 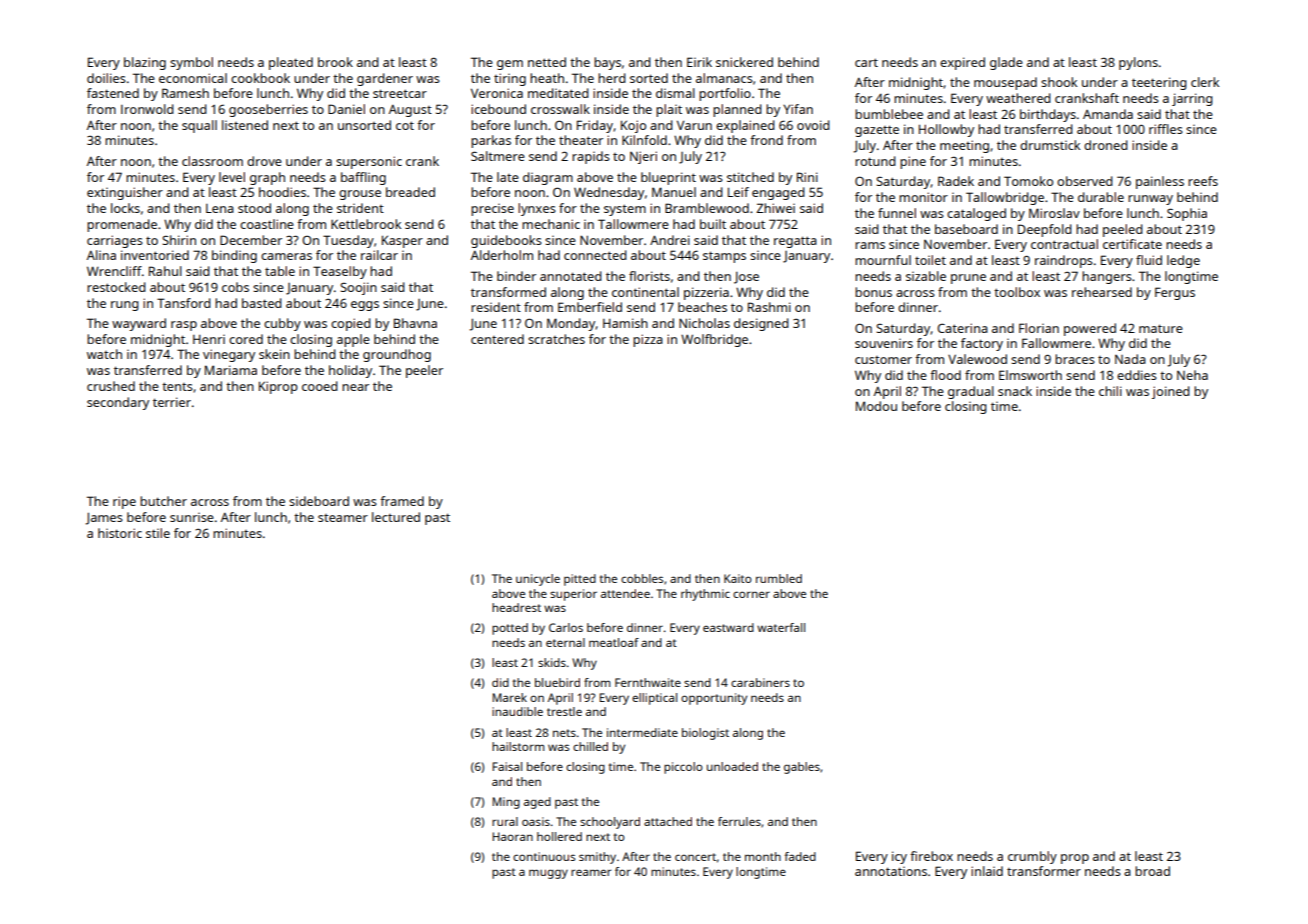 I want to click on regatta, so click(x=795, y=242).
